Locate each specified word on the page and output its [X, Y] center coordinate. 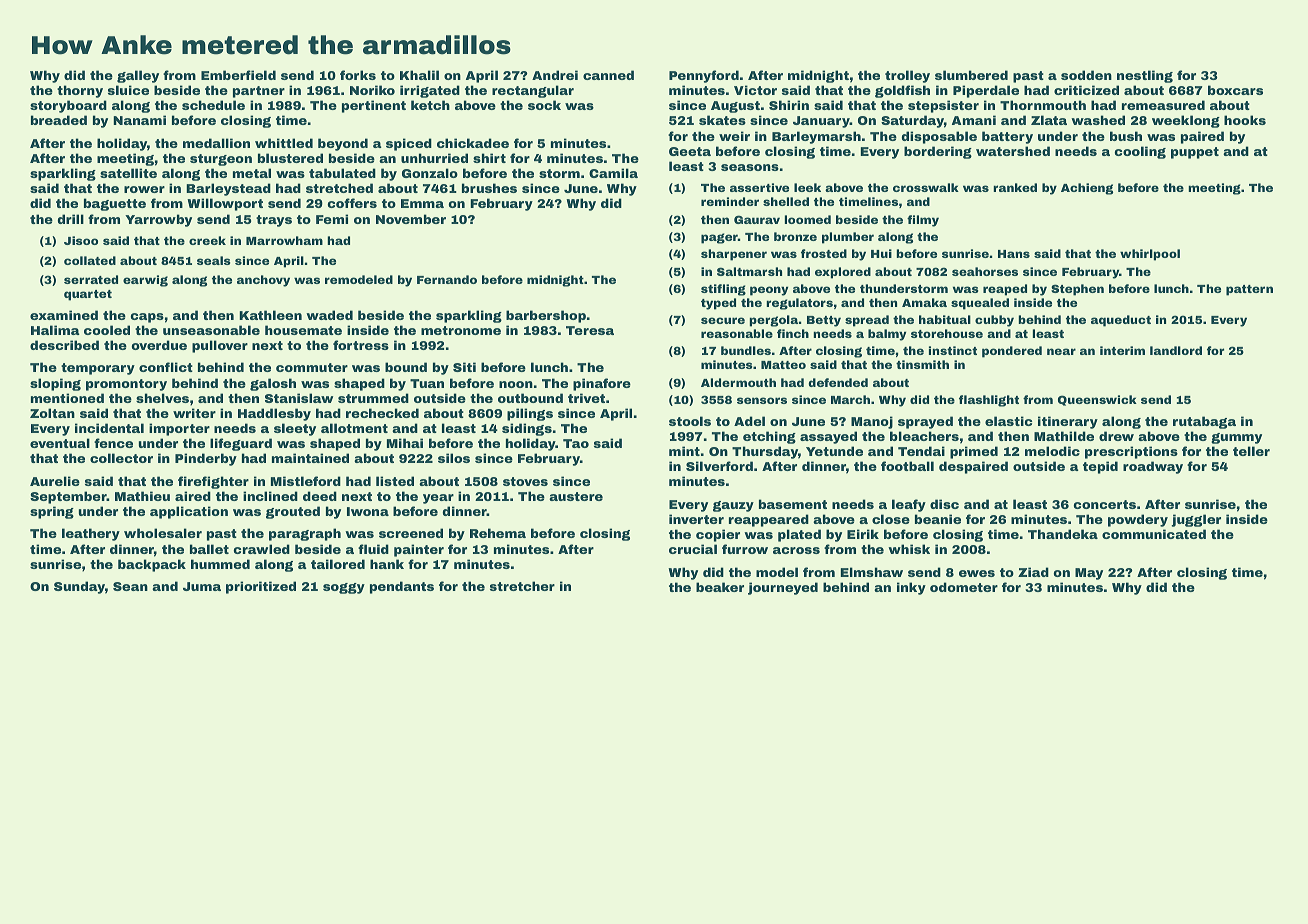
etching [769, 437]
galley [138, 76]
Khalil [419, 75]
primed [974, 452]
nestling [1145, 76]
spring [52, 512]
